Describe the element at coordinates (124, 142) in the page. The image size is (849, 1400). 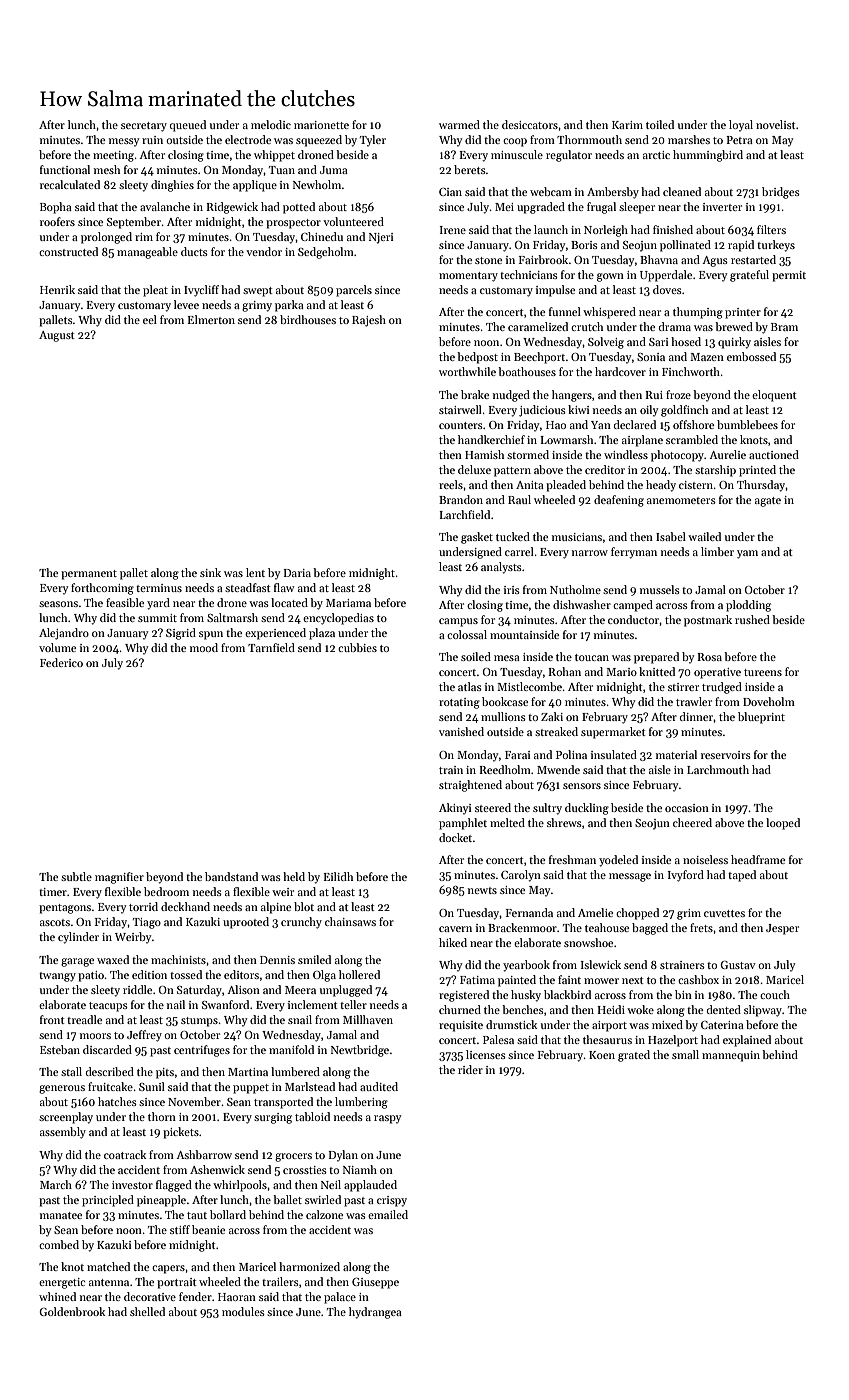
I see `messy` at that location.
